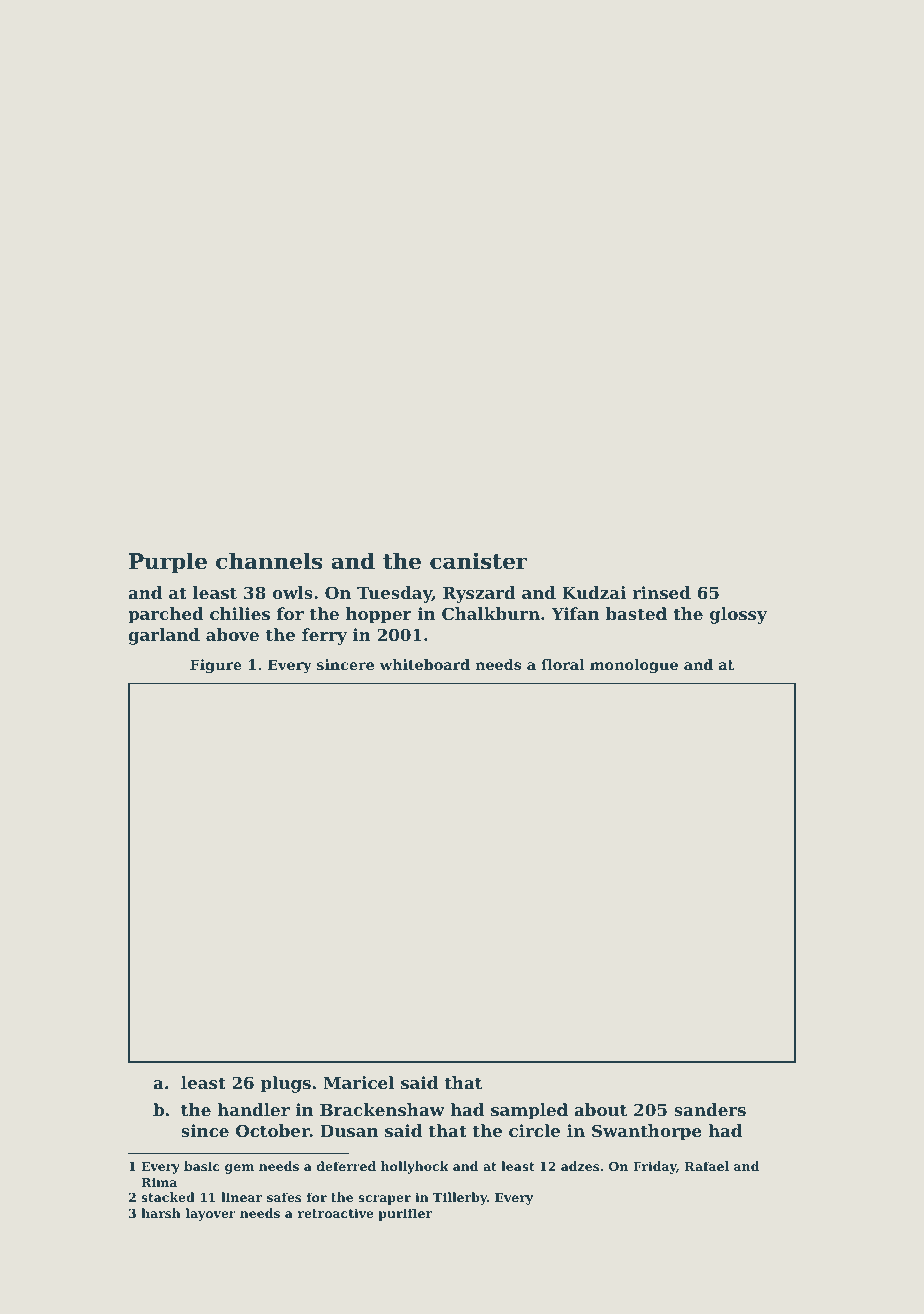 The image size is (924, 1314). I want to click on canister, so click(479, 561).
